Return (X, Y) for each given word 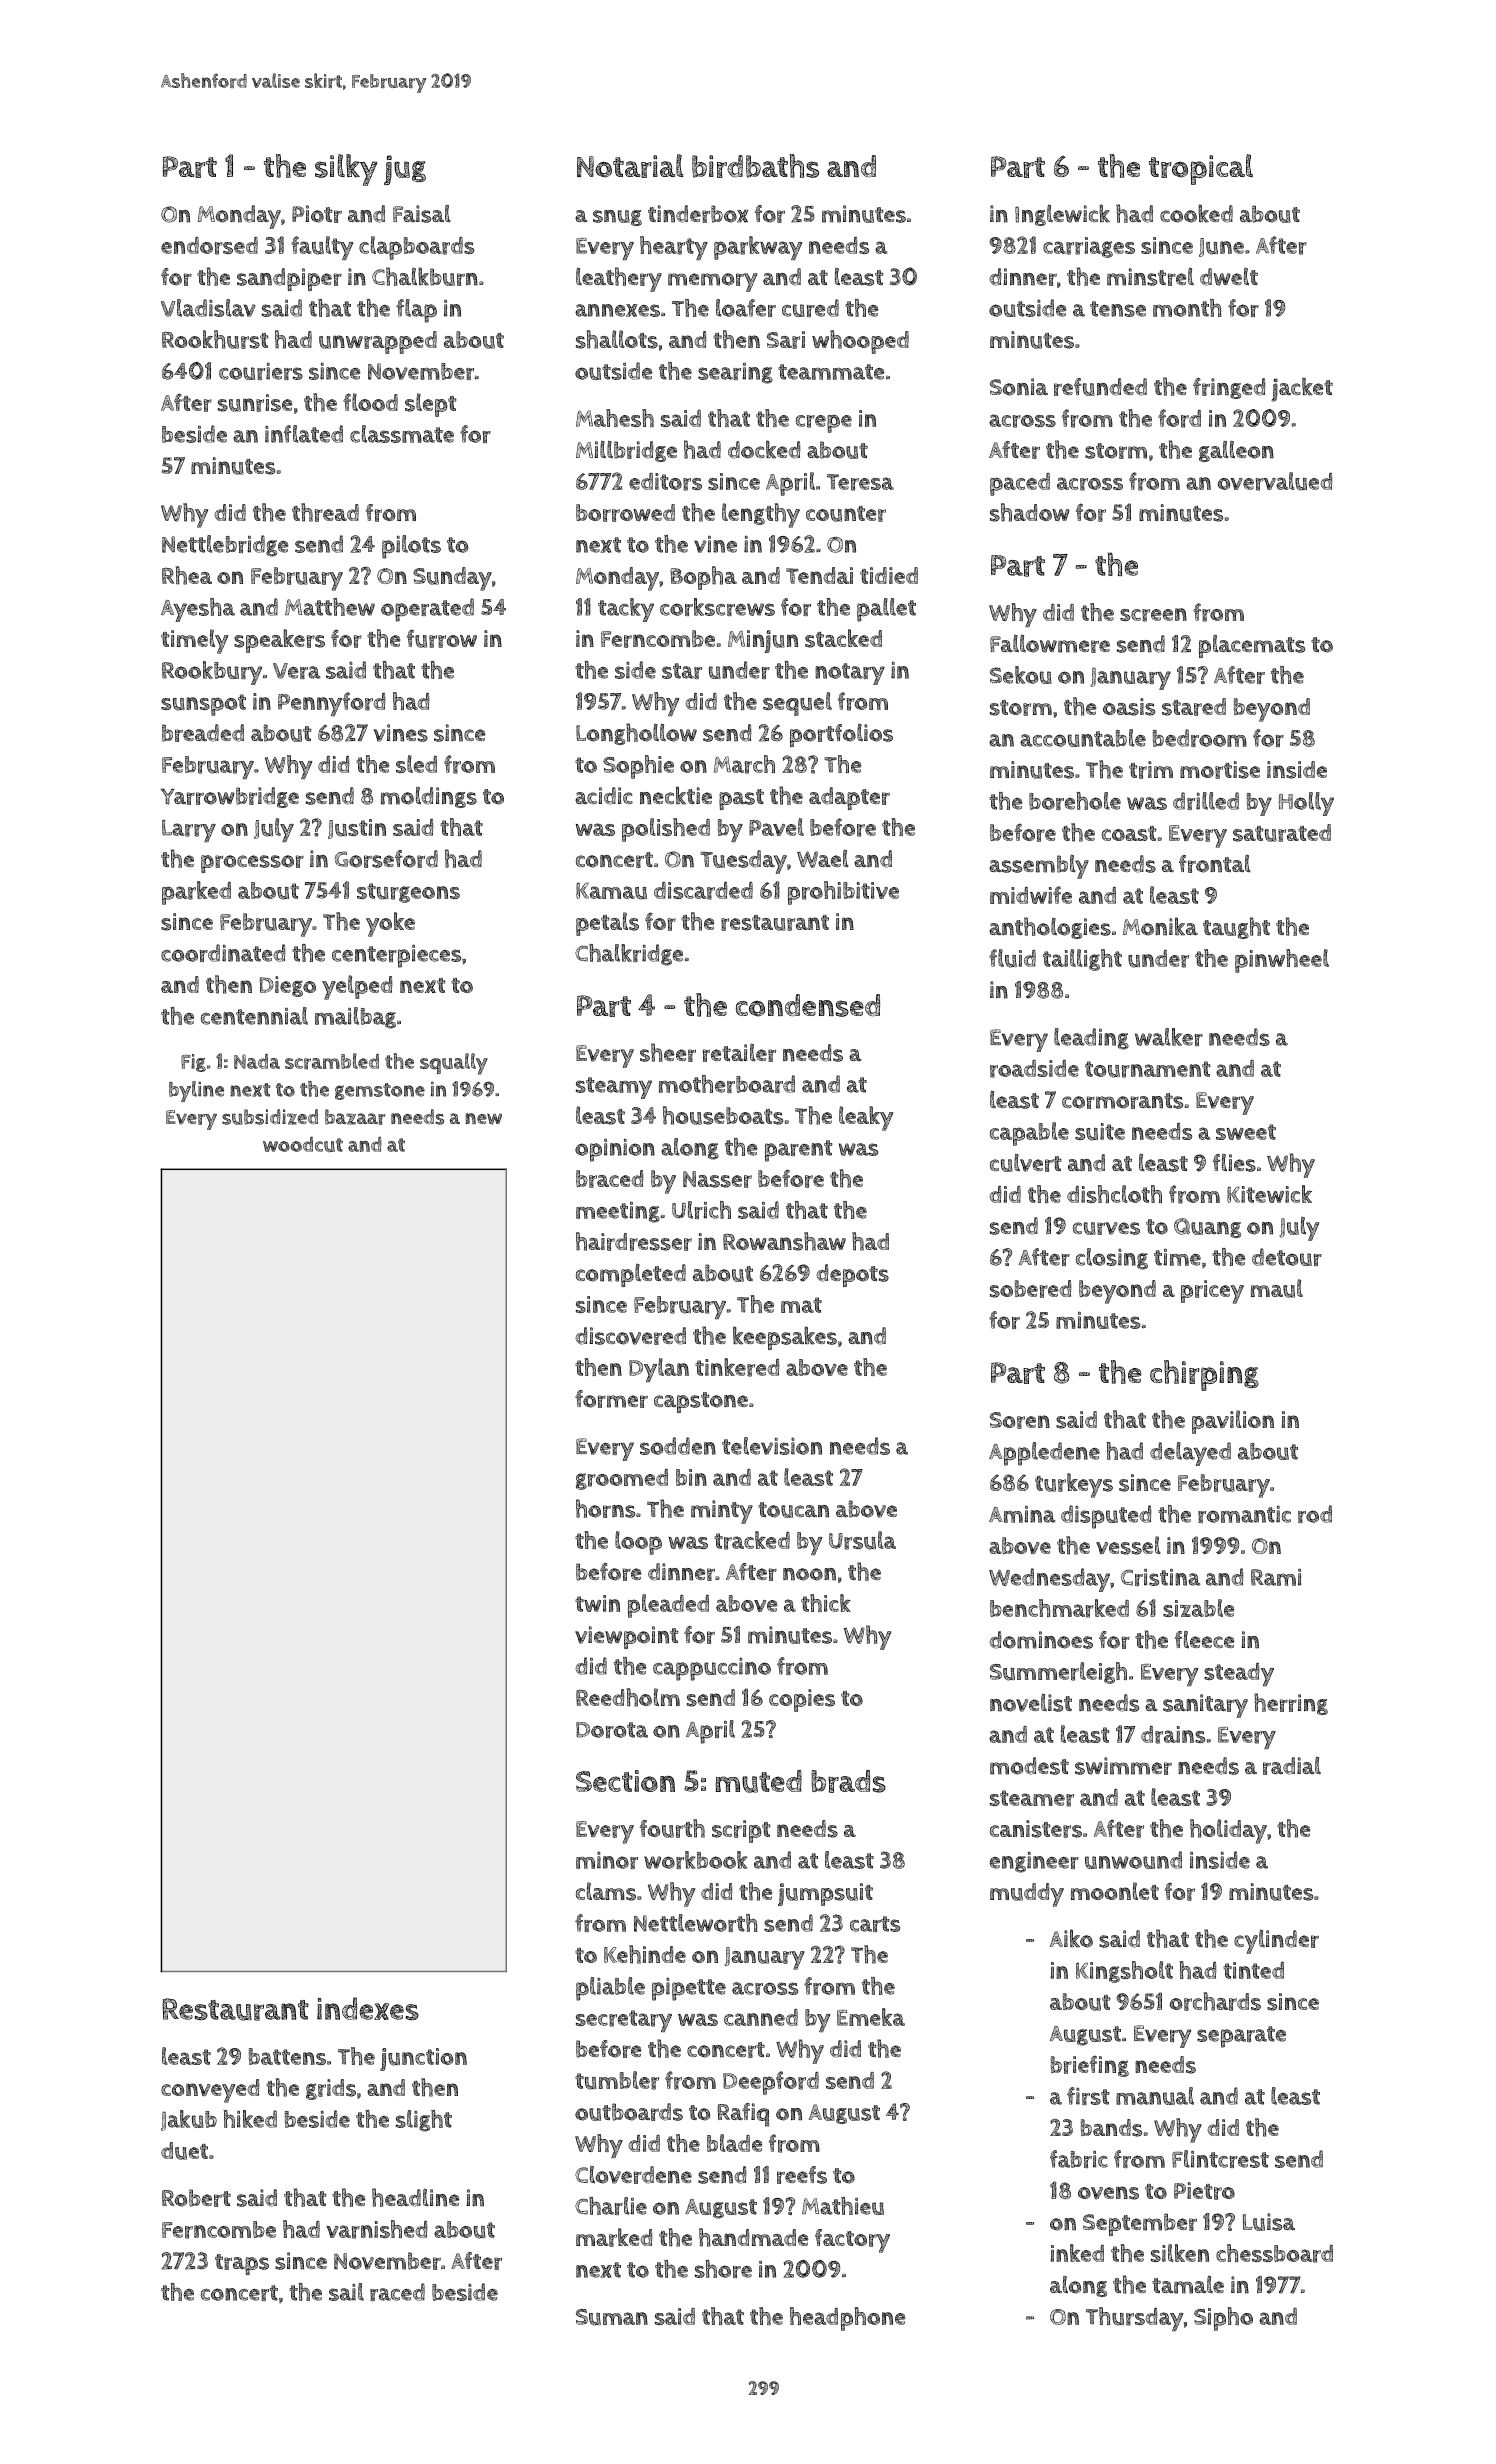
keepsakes (785, 1338)
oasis (1129, 707)
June (1221, 247)
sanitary (1205, 1706)
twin (597, 1603)
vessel (1128, 1545)
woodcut (303, 1144)
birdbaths (755, 166)
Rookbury (212, 673)
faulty (322, 248)
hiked (250, 2119)
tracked (752, 1540)
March (744, 764)
